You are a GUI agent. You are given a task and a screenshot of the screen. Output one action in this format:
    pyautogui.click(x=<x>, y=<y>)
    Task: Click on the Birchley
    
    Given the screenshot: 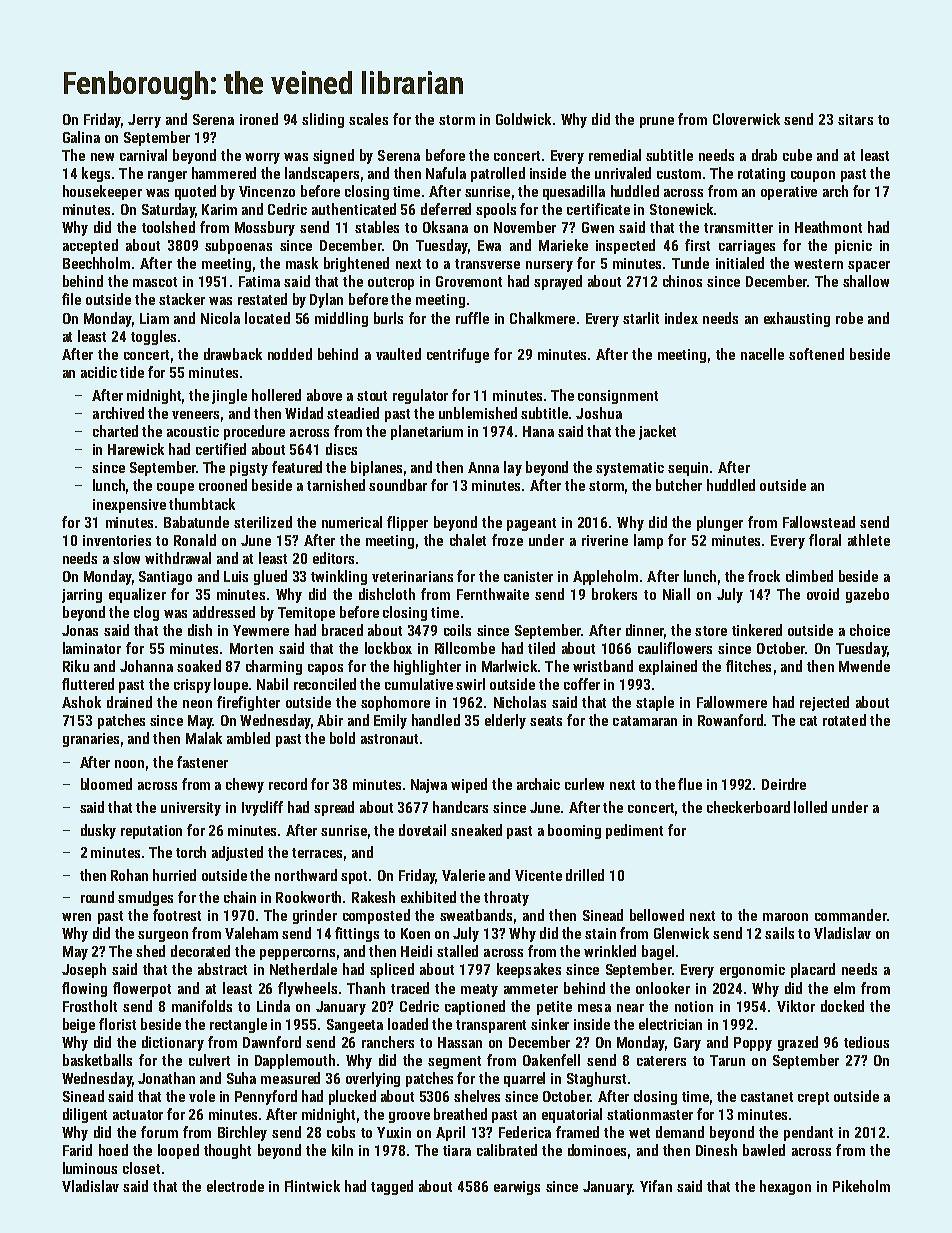 What is the action you would take?
    pyautogui.click(x=242, y=1133)
